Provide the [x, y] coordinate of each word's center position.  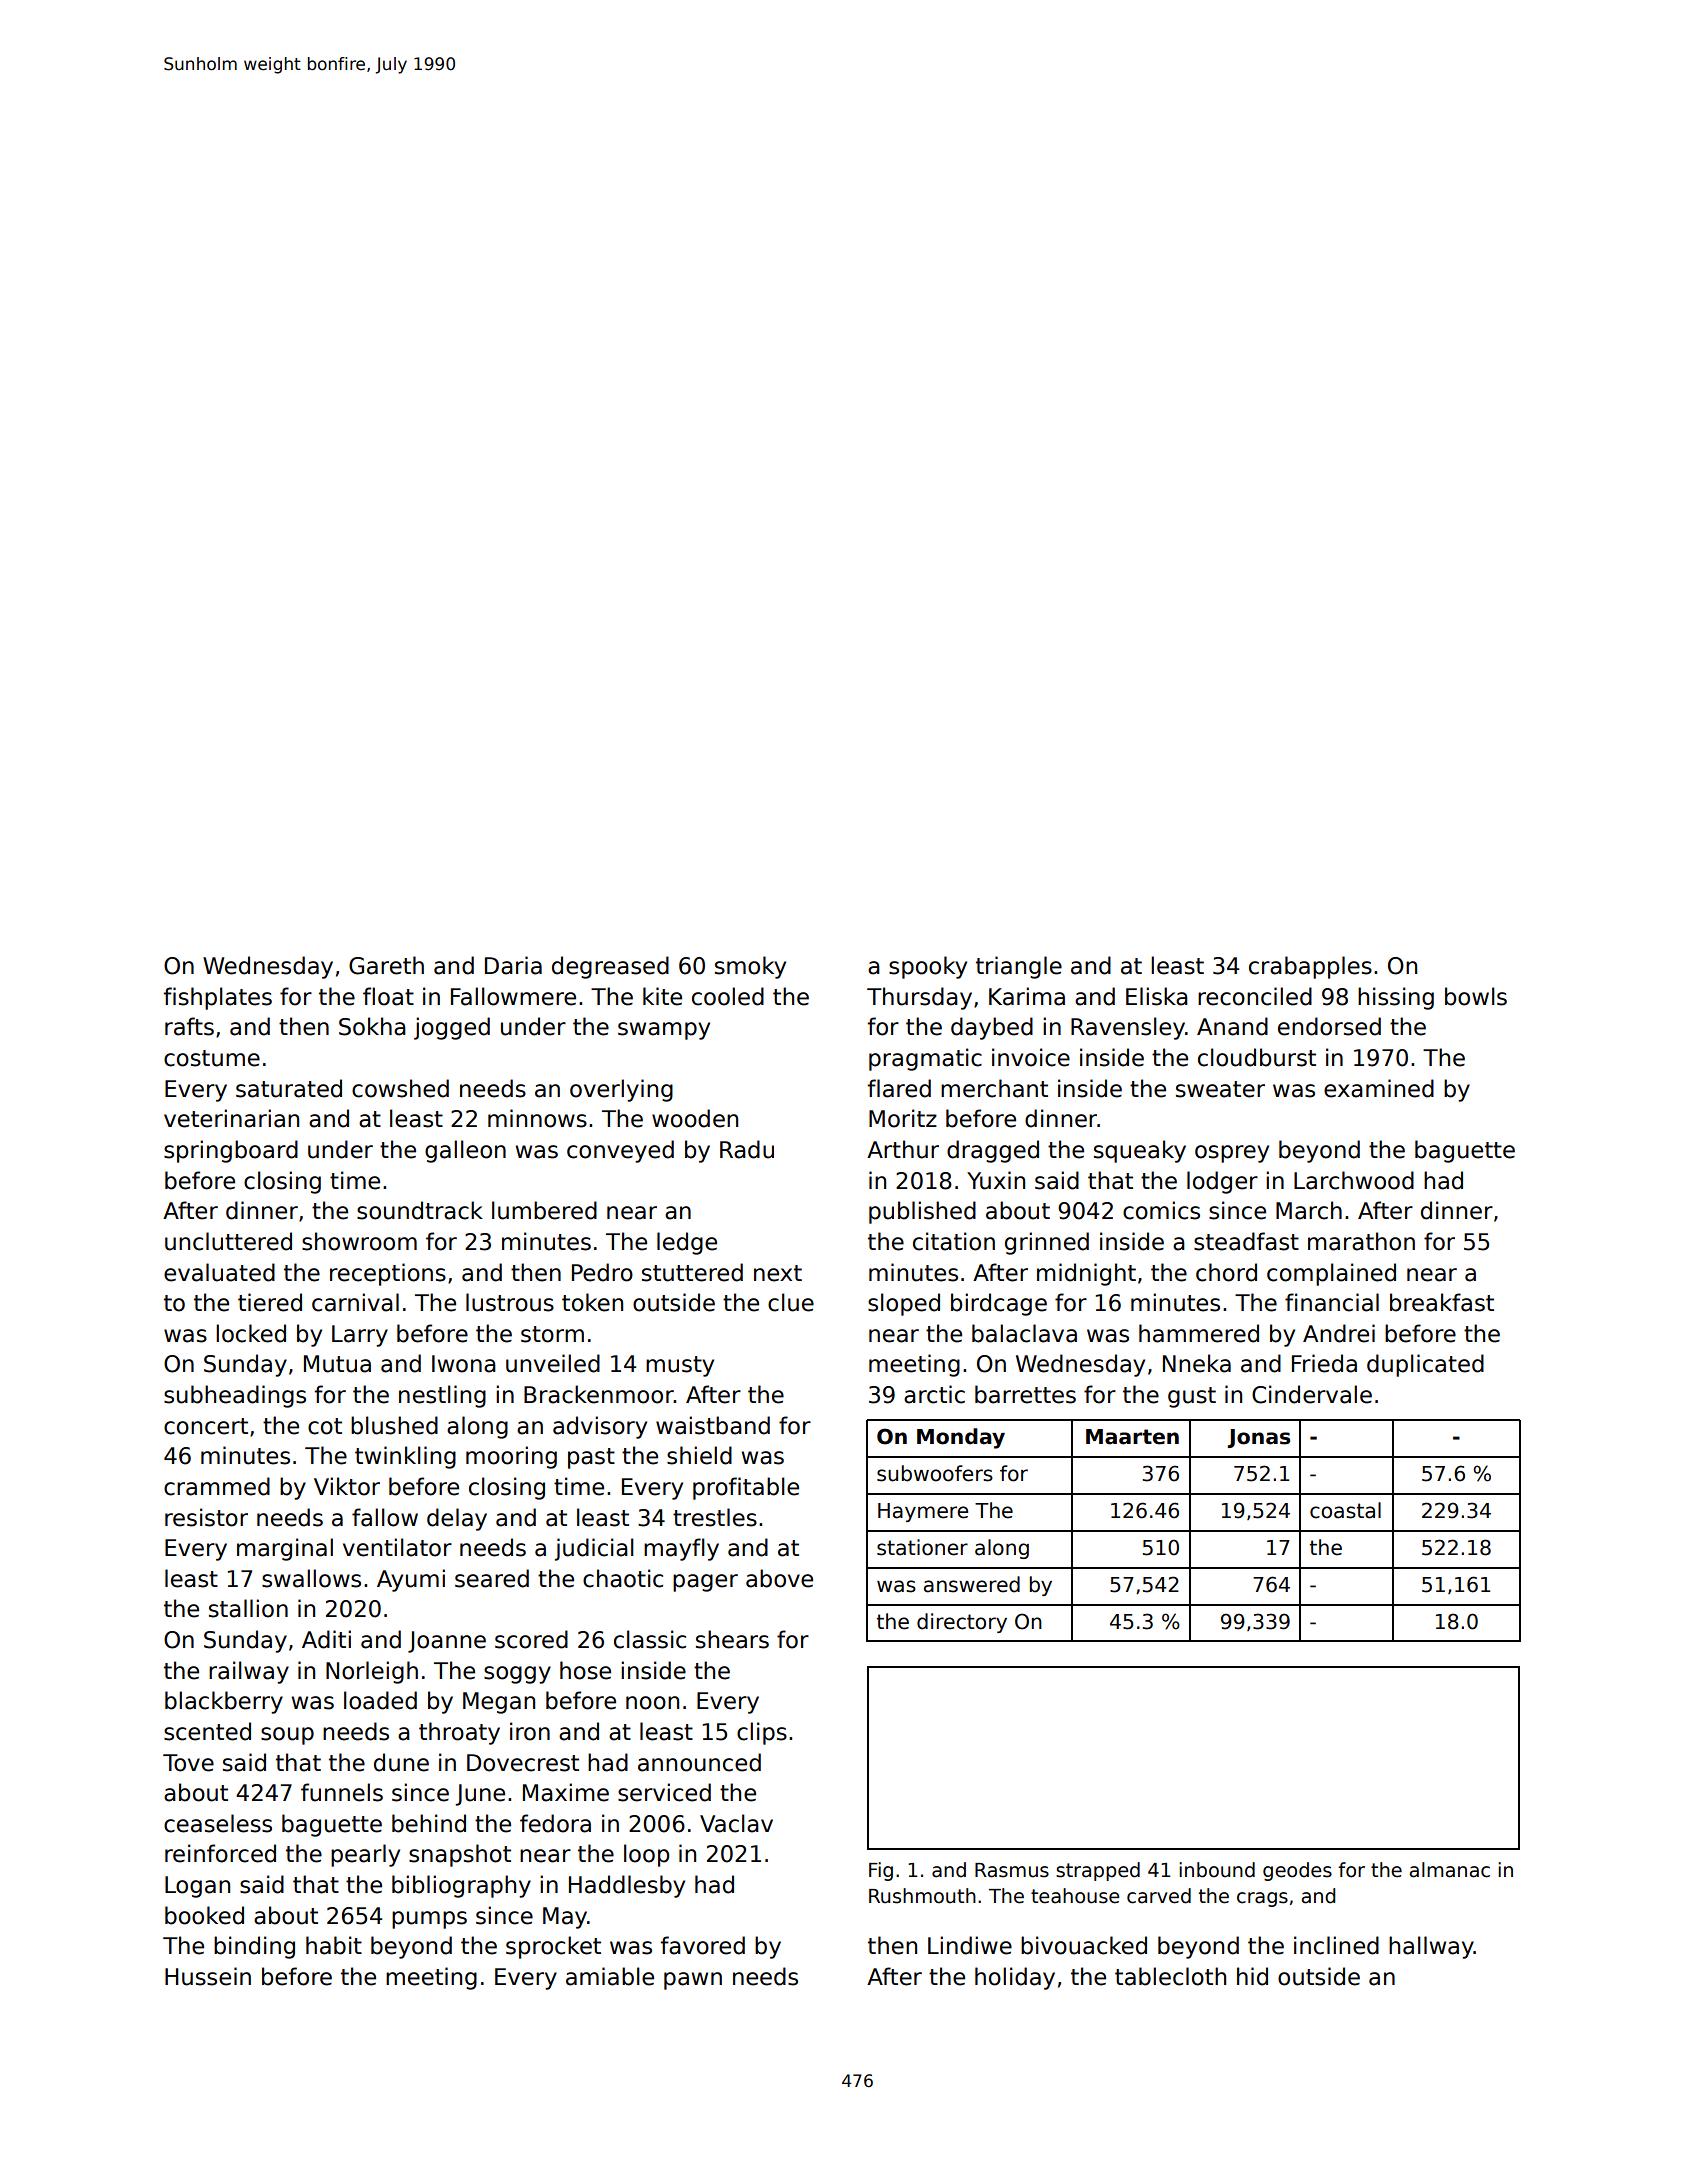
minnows [537, 1118]
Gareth [386, 965]
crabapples [1310, 967]
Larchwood [1354, 1180]
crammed [217, 1486]
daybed [992, 1028]
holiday [1015, 1978]
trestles [715, 1517]
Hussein [208, 1976]
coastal [1345, 1510]
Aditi [326, 1639]
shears [732, 1639]
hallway [1431, 1947]
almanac [1450, 1870]
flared [899, 1088]
